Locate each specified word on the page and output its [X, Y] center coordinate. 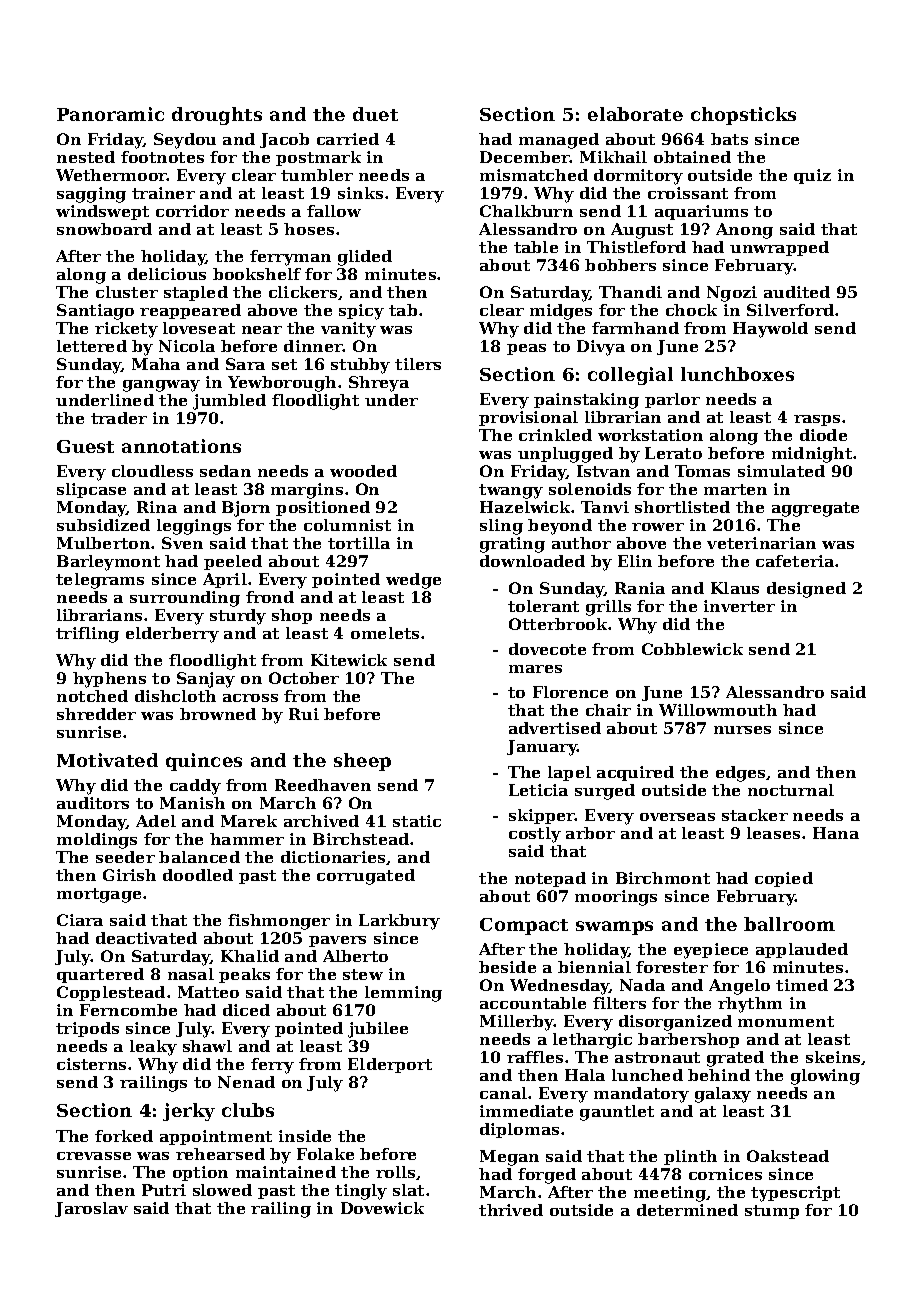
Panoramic [110, 114]
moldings [97, 841]
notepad [550, 879]
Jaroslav [91, 1209]
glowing [825, 1077]
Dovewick [382, 1208]
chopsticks [743, 116]
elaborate [635, 114]
